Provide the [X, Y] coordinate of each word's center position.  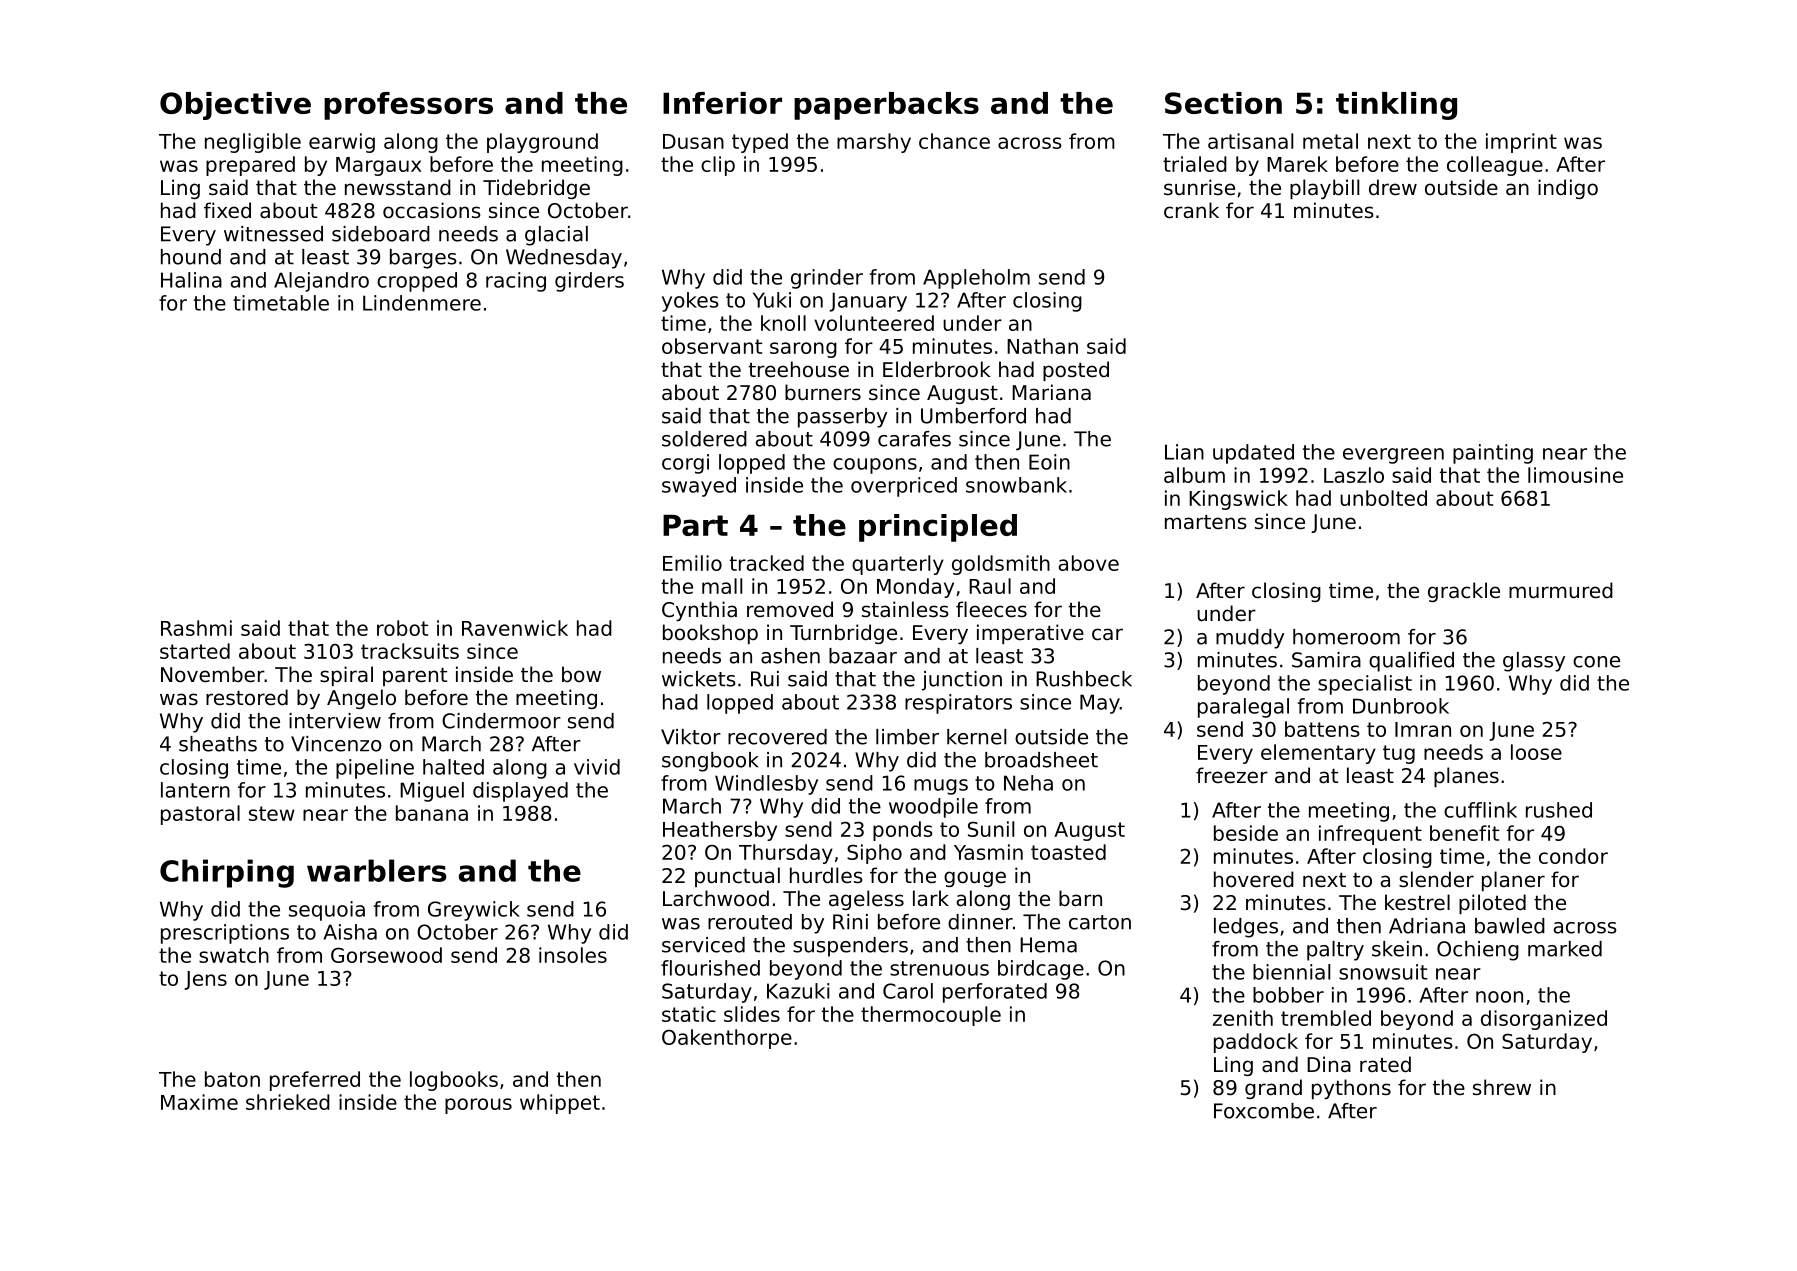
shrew [1502, 1087]
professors [408, 106]
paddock [1256, 1043]
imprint [1521, 143]
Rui [765, 679]
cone [1596, 662]
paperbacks [886, 106]
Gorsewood [386, 955]
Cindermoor [501, 721]
